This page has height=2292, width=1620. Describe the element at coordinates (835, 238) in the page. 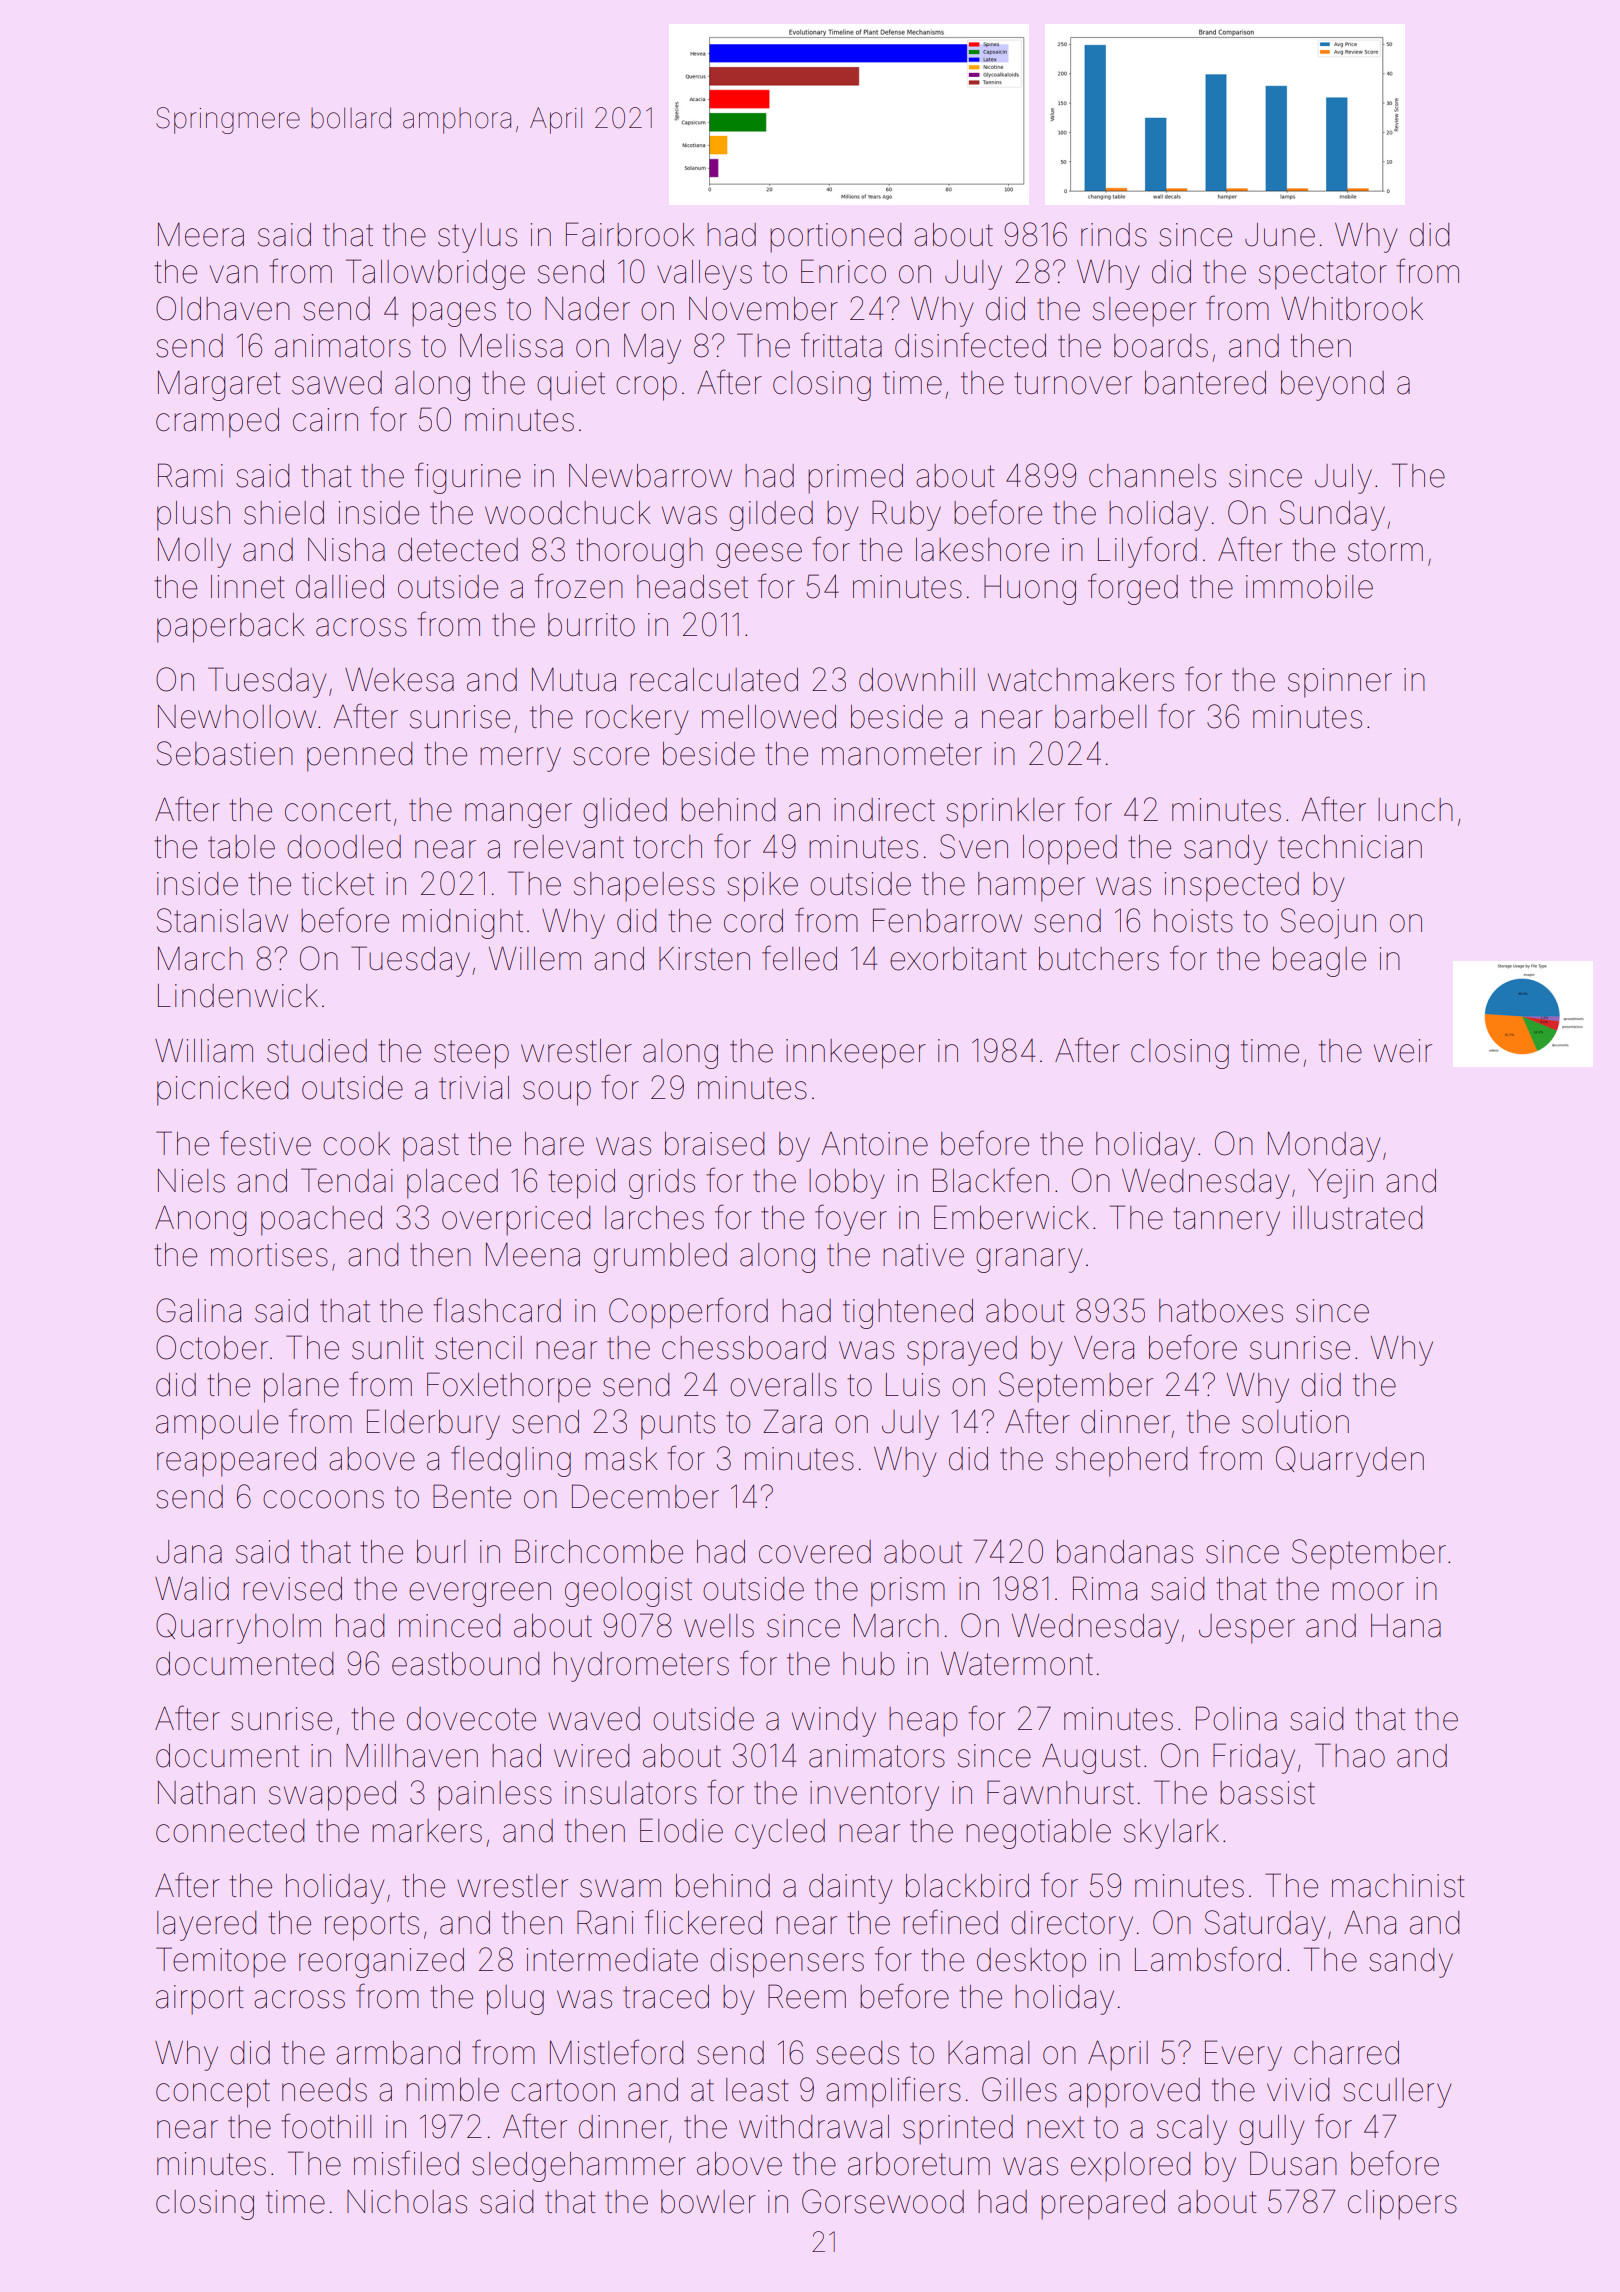

I see `portioned` at that location.
